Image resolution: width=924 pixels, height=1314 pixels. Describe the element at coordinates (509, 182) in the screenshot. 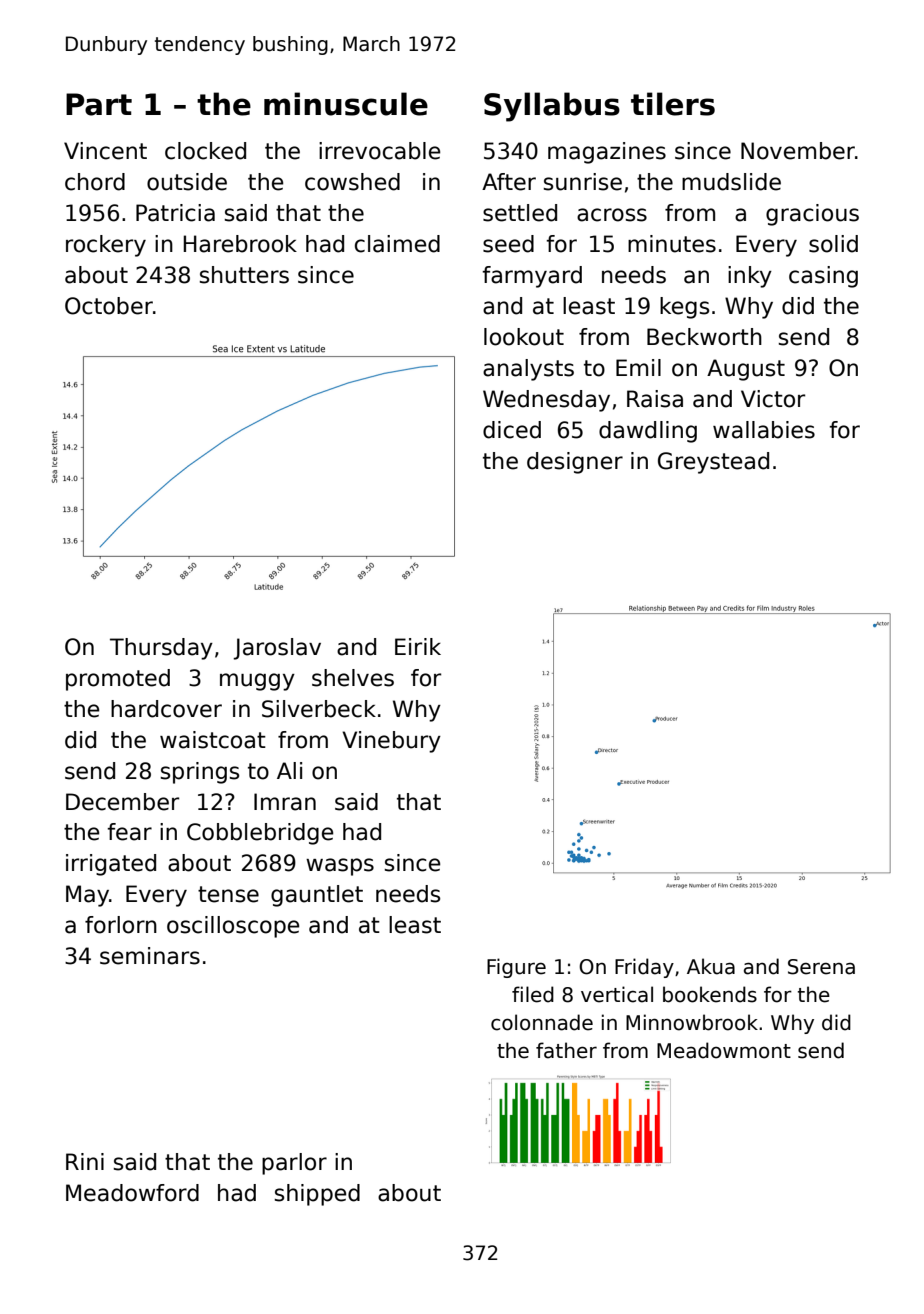

I see `After` at that location.
